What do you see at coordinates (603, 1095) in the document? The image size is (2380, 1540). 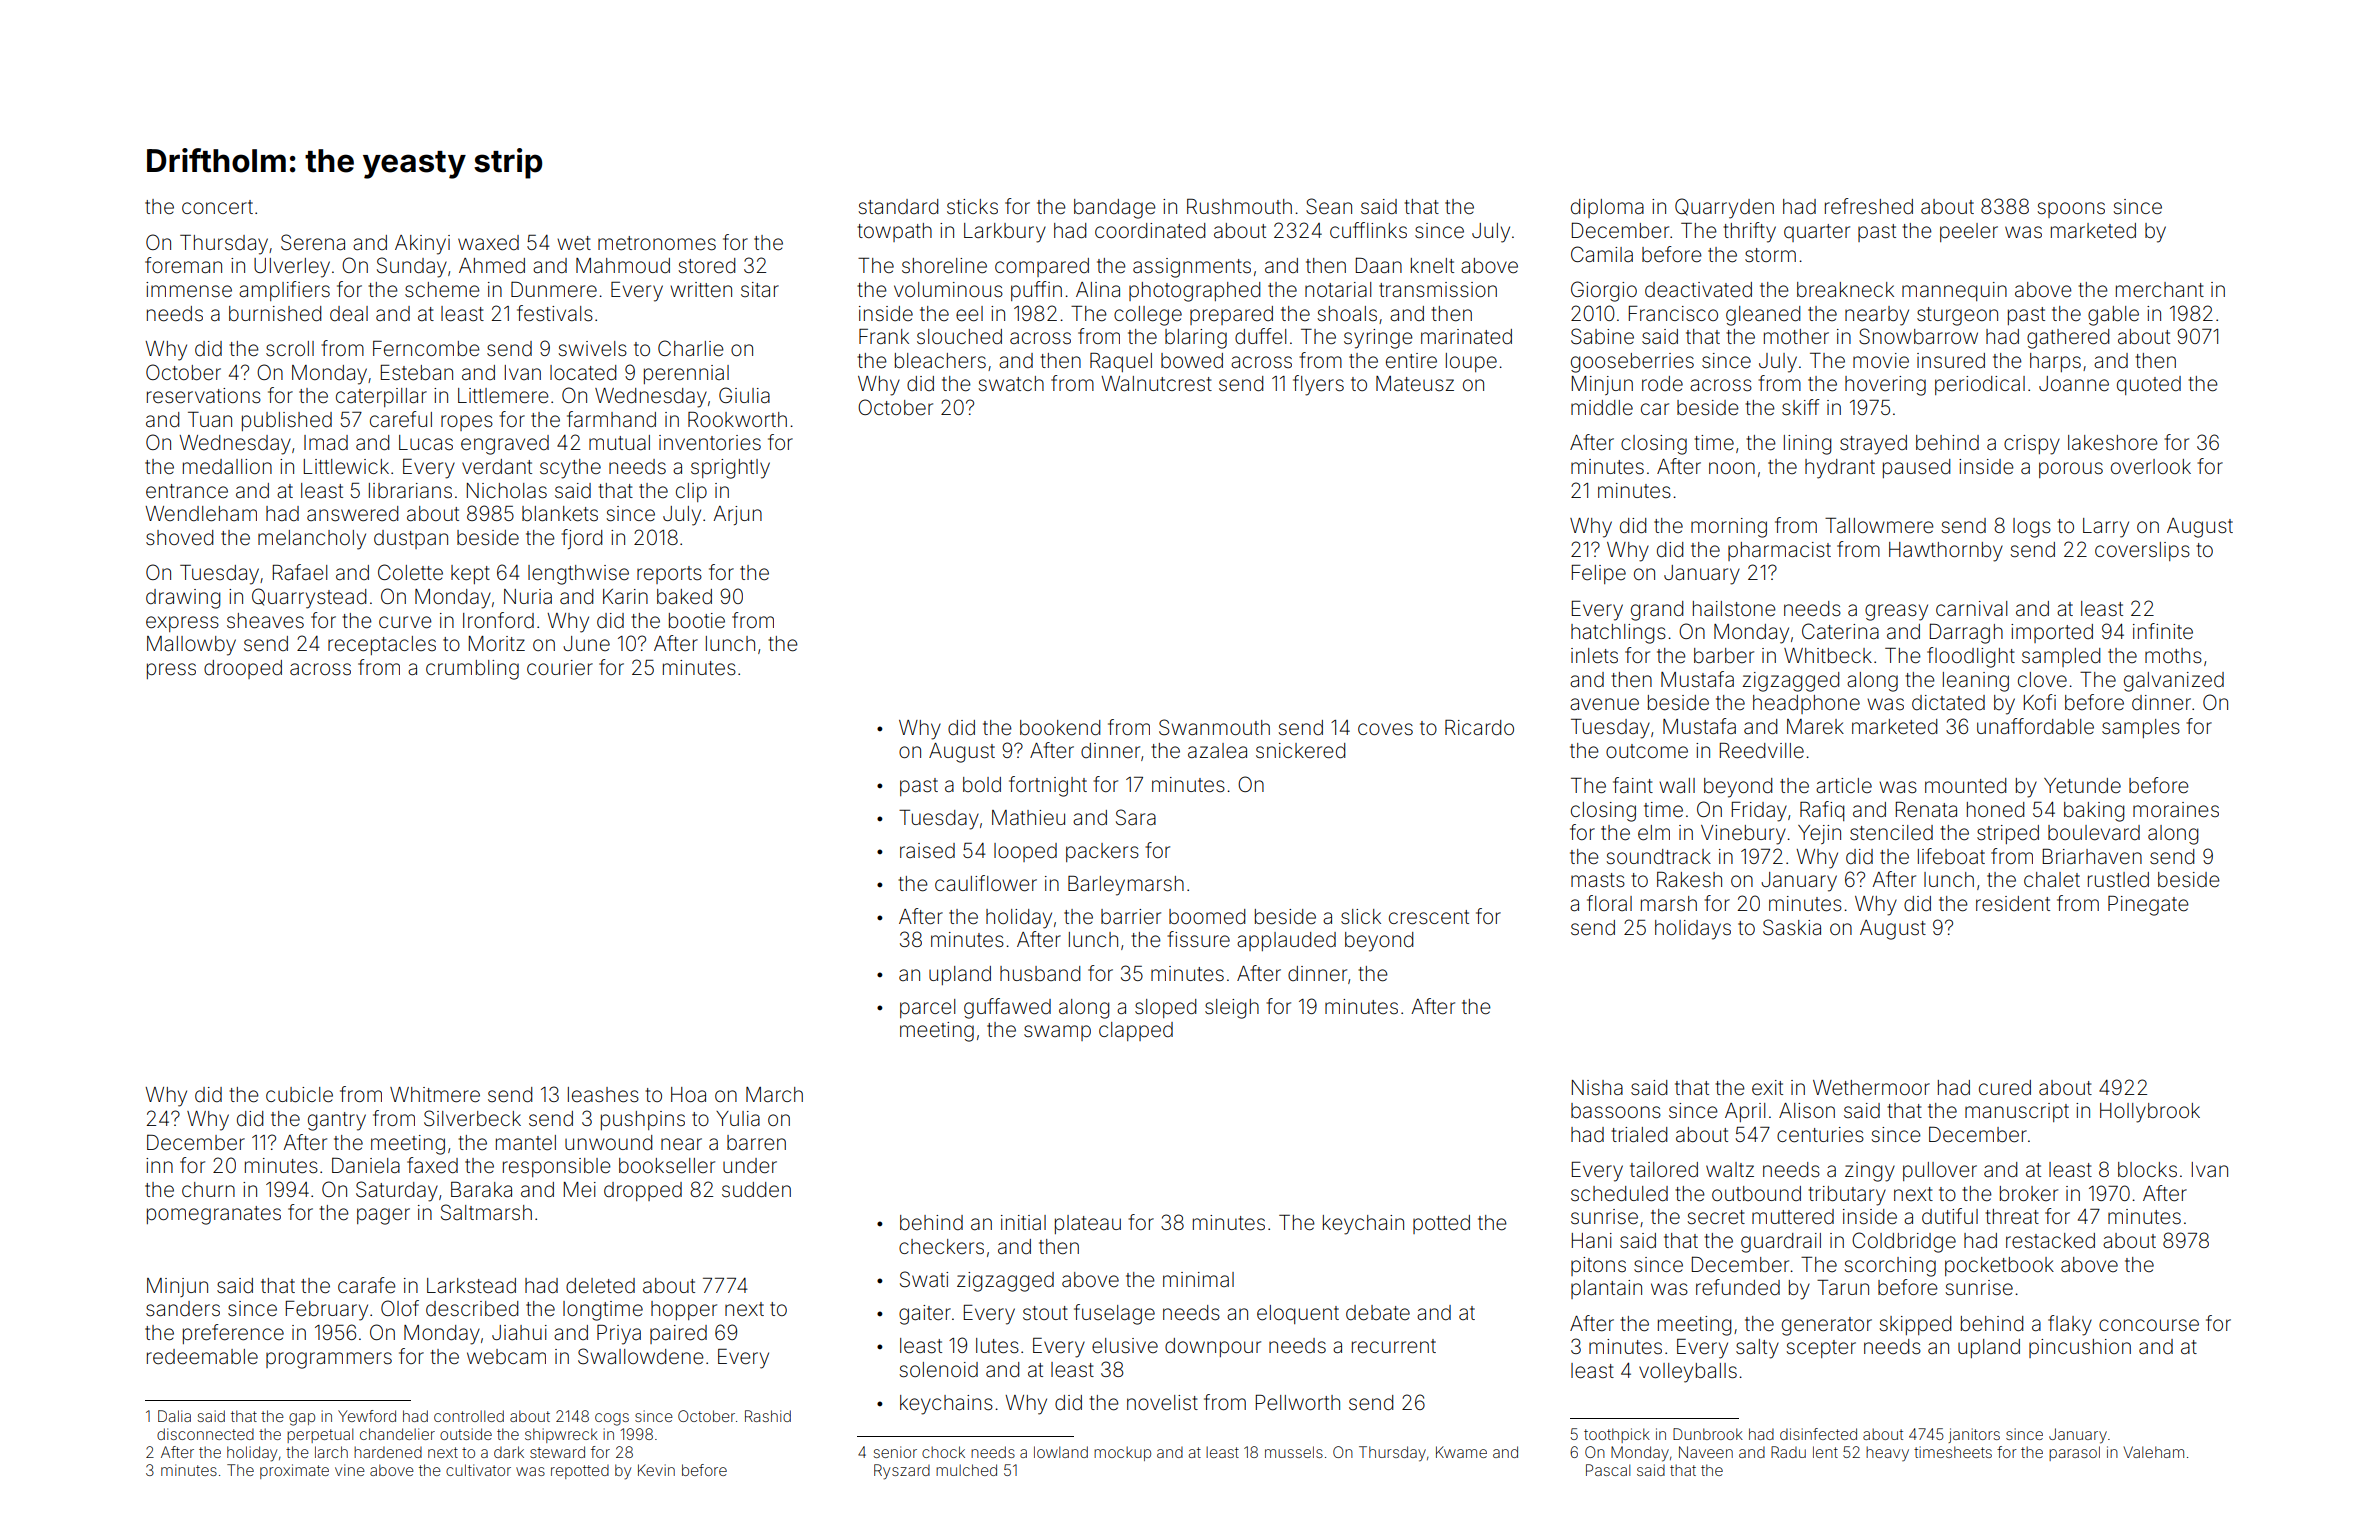 I see `leashes` at bounding box center [603, 1095].
